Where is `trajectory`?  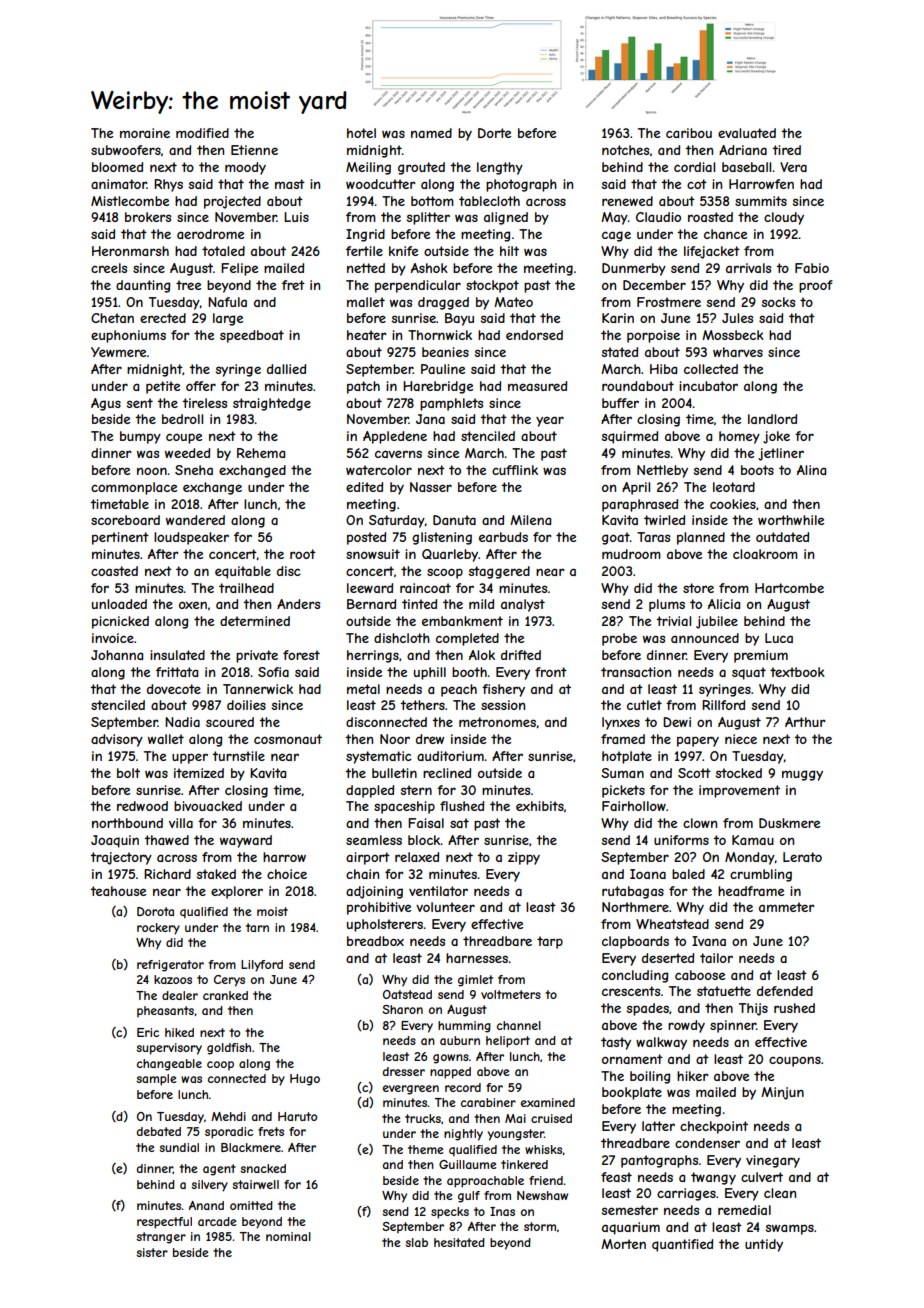
trajectory is located at coordinates (121, 858).
